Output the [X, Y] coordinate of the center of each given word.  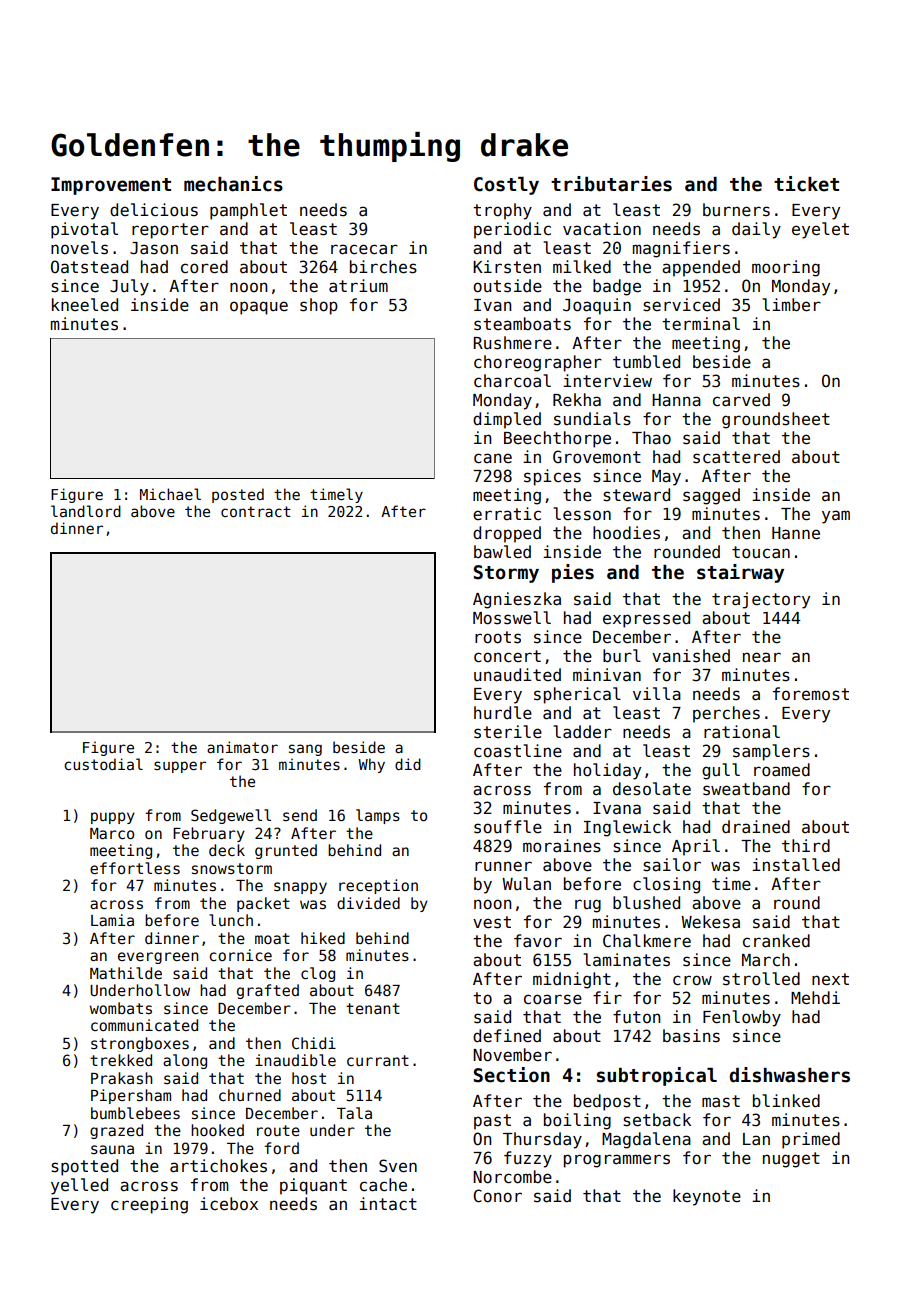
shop [319, 306]
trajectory [761, 600]
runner [503, 866]
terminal [701, 324]
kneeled [85, 304]
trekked [121, 1060]
